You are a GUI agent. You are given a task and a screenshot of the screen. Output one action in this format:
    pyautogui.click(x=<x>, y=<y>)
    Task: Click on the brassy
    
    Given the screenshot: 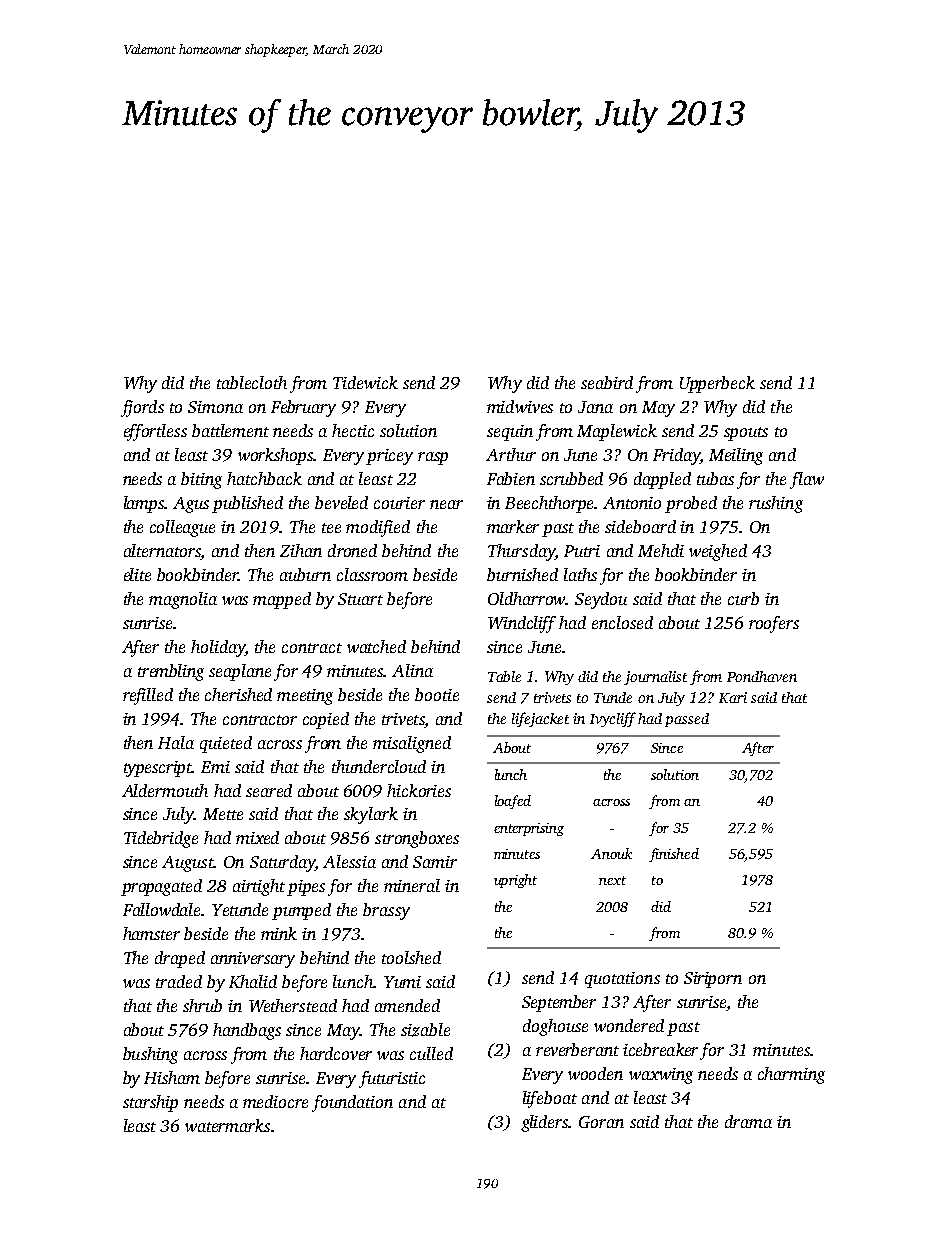 What is the action you would take?
    pyautogui.click(x=386, y=911)
